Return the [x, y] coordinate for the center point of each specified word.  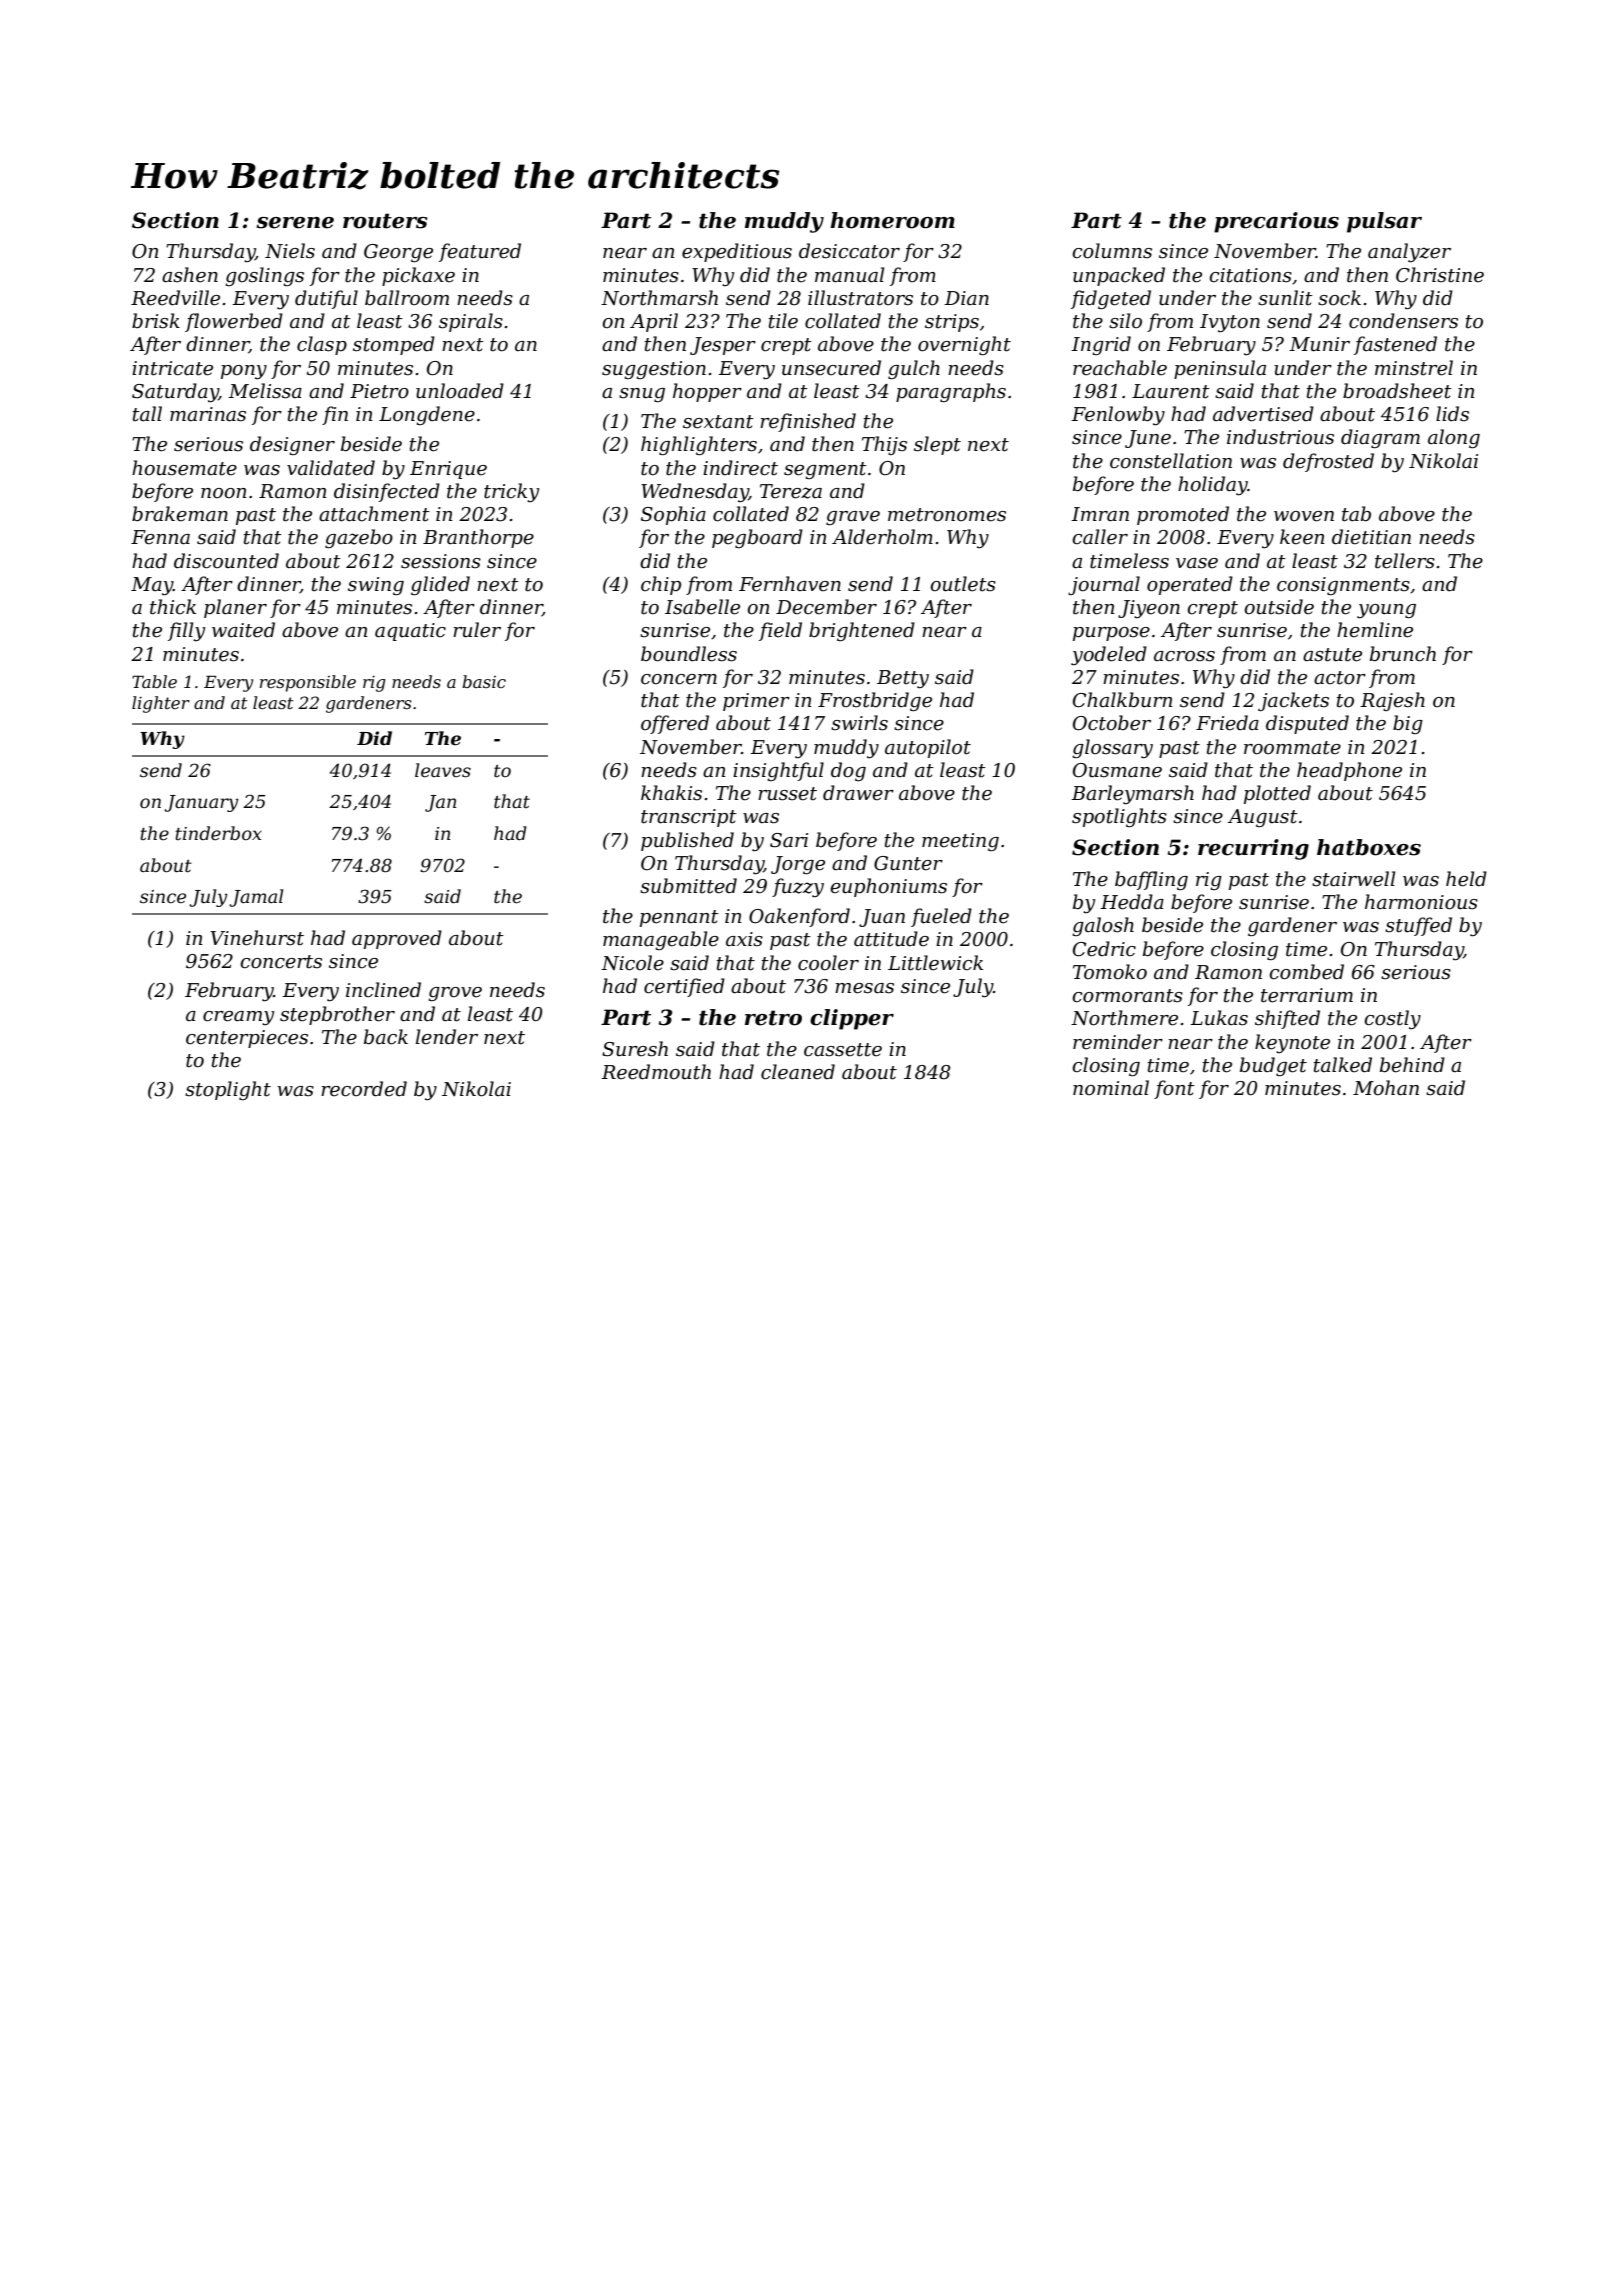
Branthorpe [478, 538]
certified [684, 987]
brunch [1403, 654]
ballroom [407, 298]
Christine [1440, 275]
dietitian [1371, 537]
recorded [364, 1089]
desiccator [849, 251]
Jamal [256, 898]
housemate [184, 468]
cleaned [798, 1072]
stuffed [1418, 926]
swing [376, 586]
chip [661, 585]
